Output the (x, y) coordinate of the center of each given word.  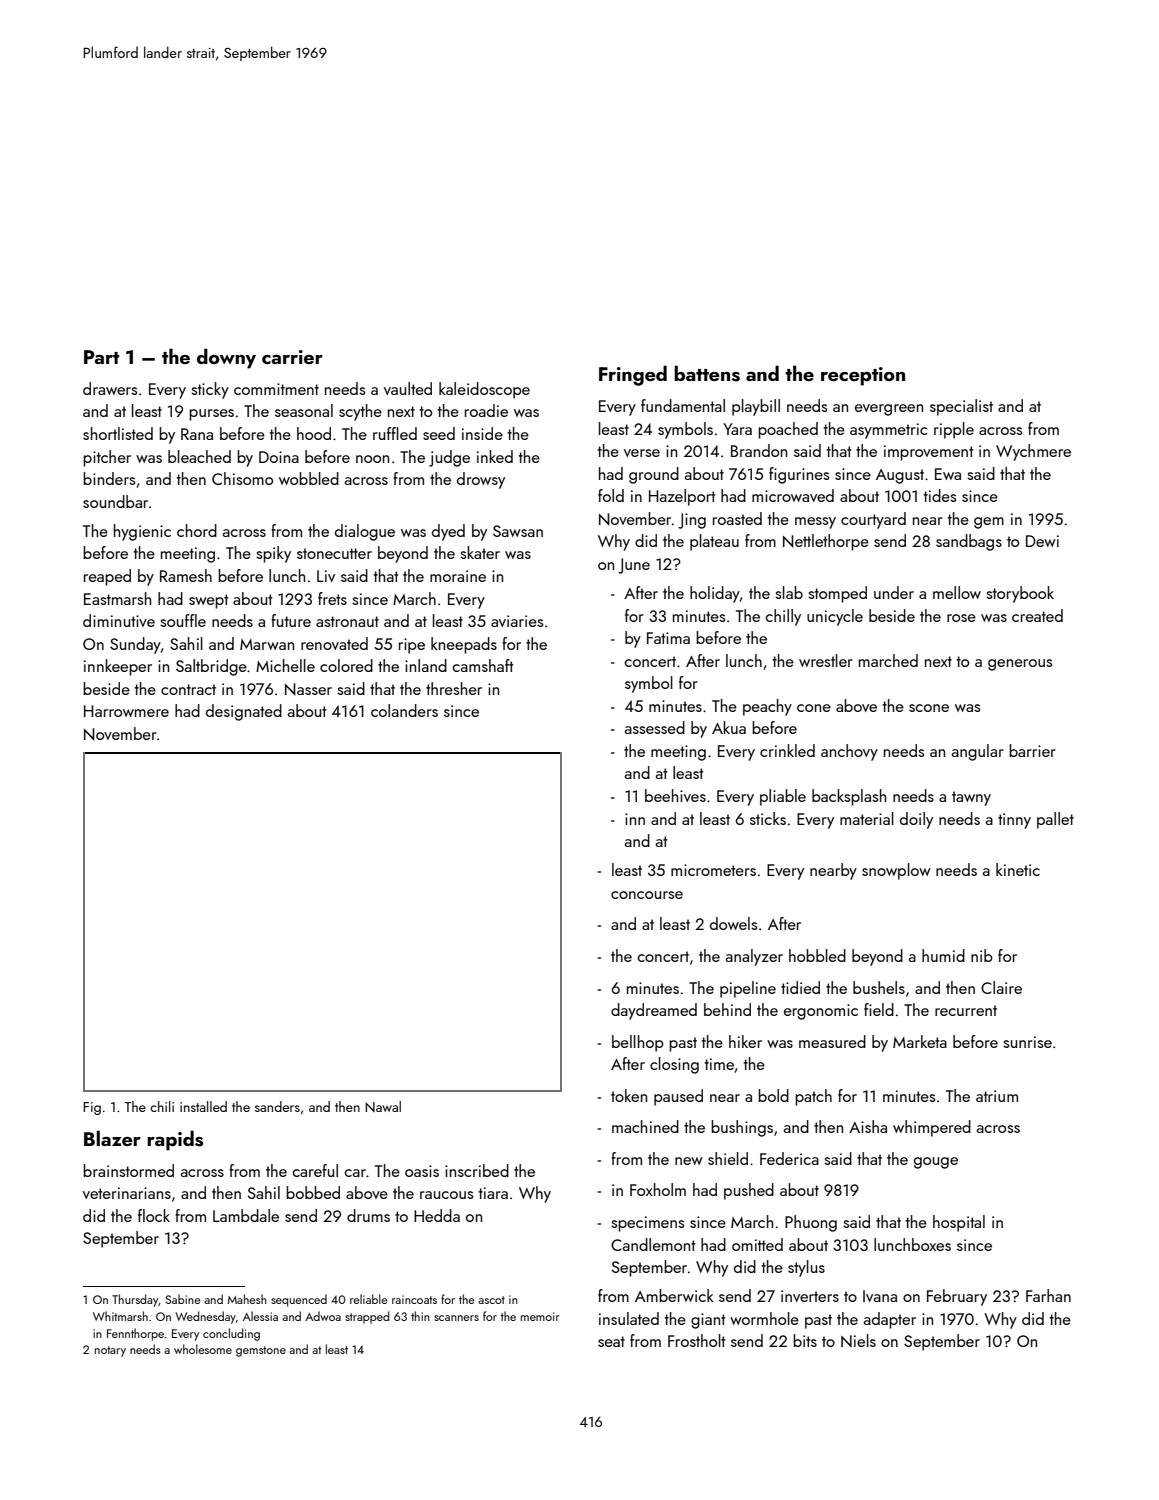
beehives (675, 795)
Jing (692, 521)
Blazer (112, 1138)
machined (645, 1126)
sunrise (1027, 1042)
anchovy (849, 752)
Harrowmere (126, 711)
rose (961, 618)
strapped (367, 1317)
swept (208, 601)
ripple (954, 430)
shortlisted (118, 433)
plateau (714, 542)
